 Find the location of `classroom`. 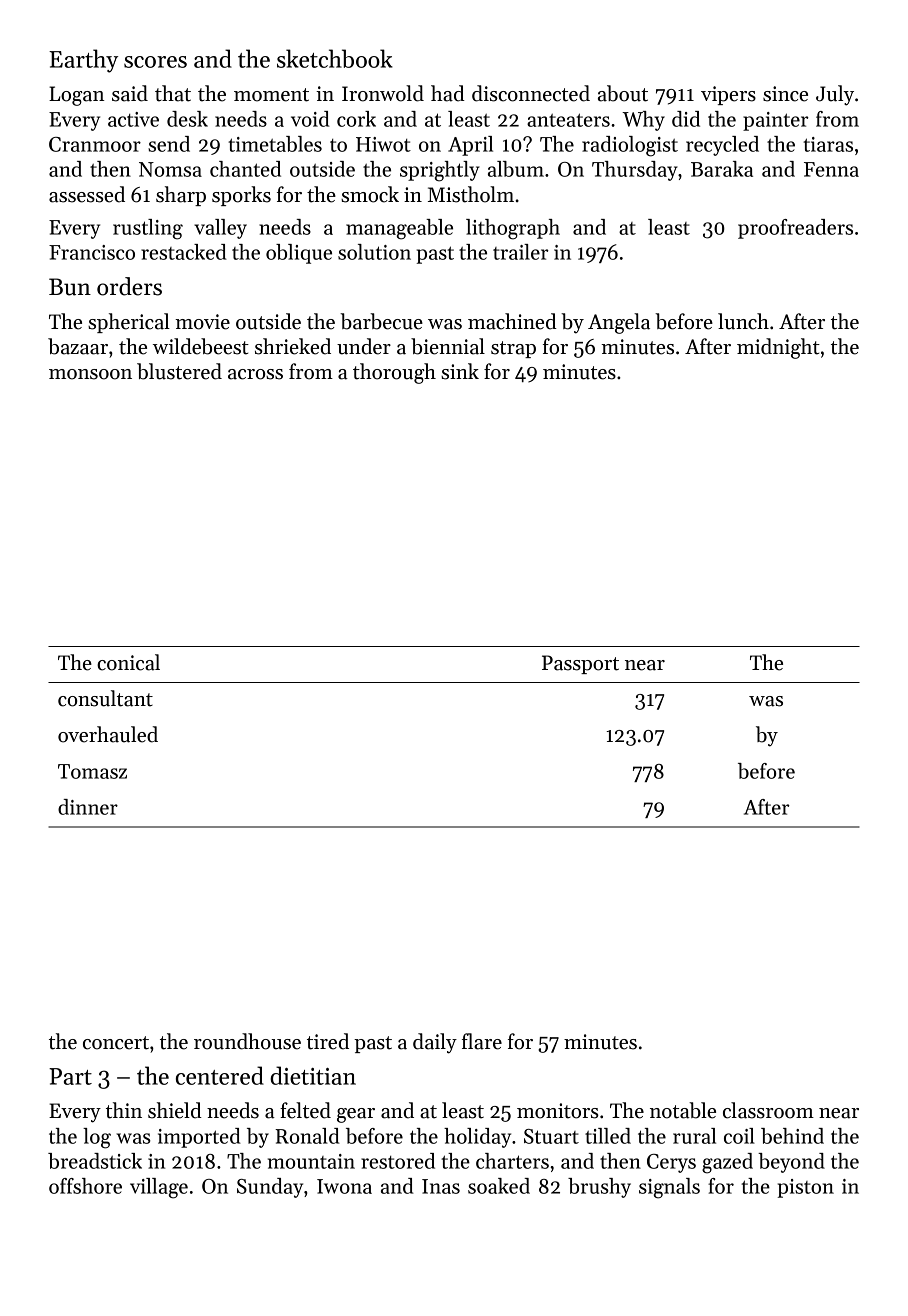

classroom is located at coordinates (768, 1110).
